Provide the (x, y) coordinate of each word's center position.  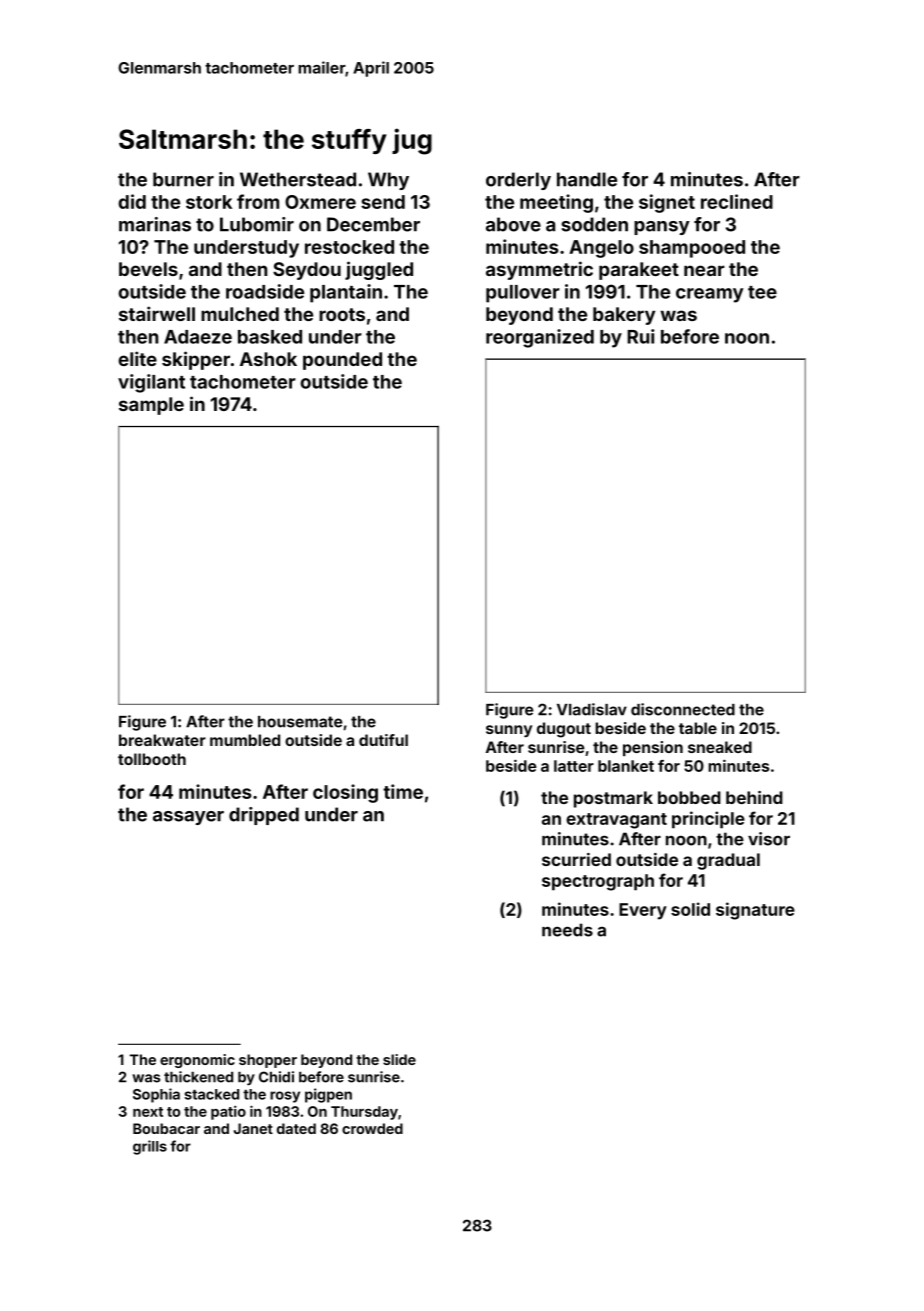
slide (399, 1059)
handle (587, 179)
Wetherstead (298, 179)
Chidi (276, 1077)
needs (567, 930)
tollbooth (152, 759)
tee (762, 292)
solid (690, 909)
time (403, 791)
